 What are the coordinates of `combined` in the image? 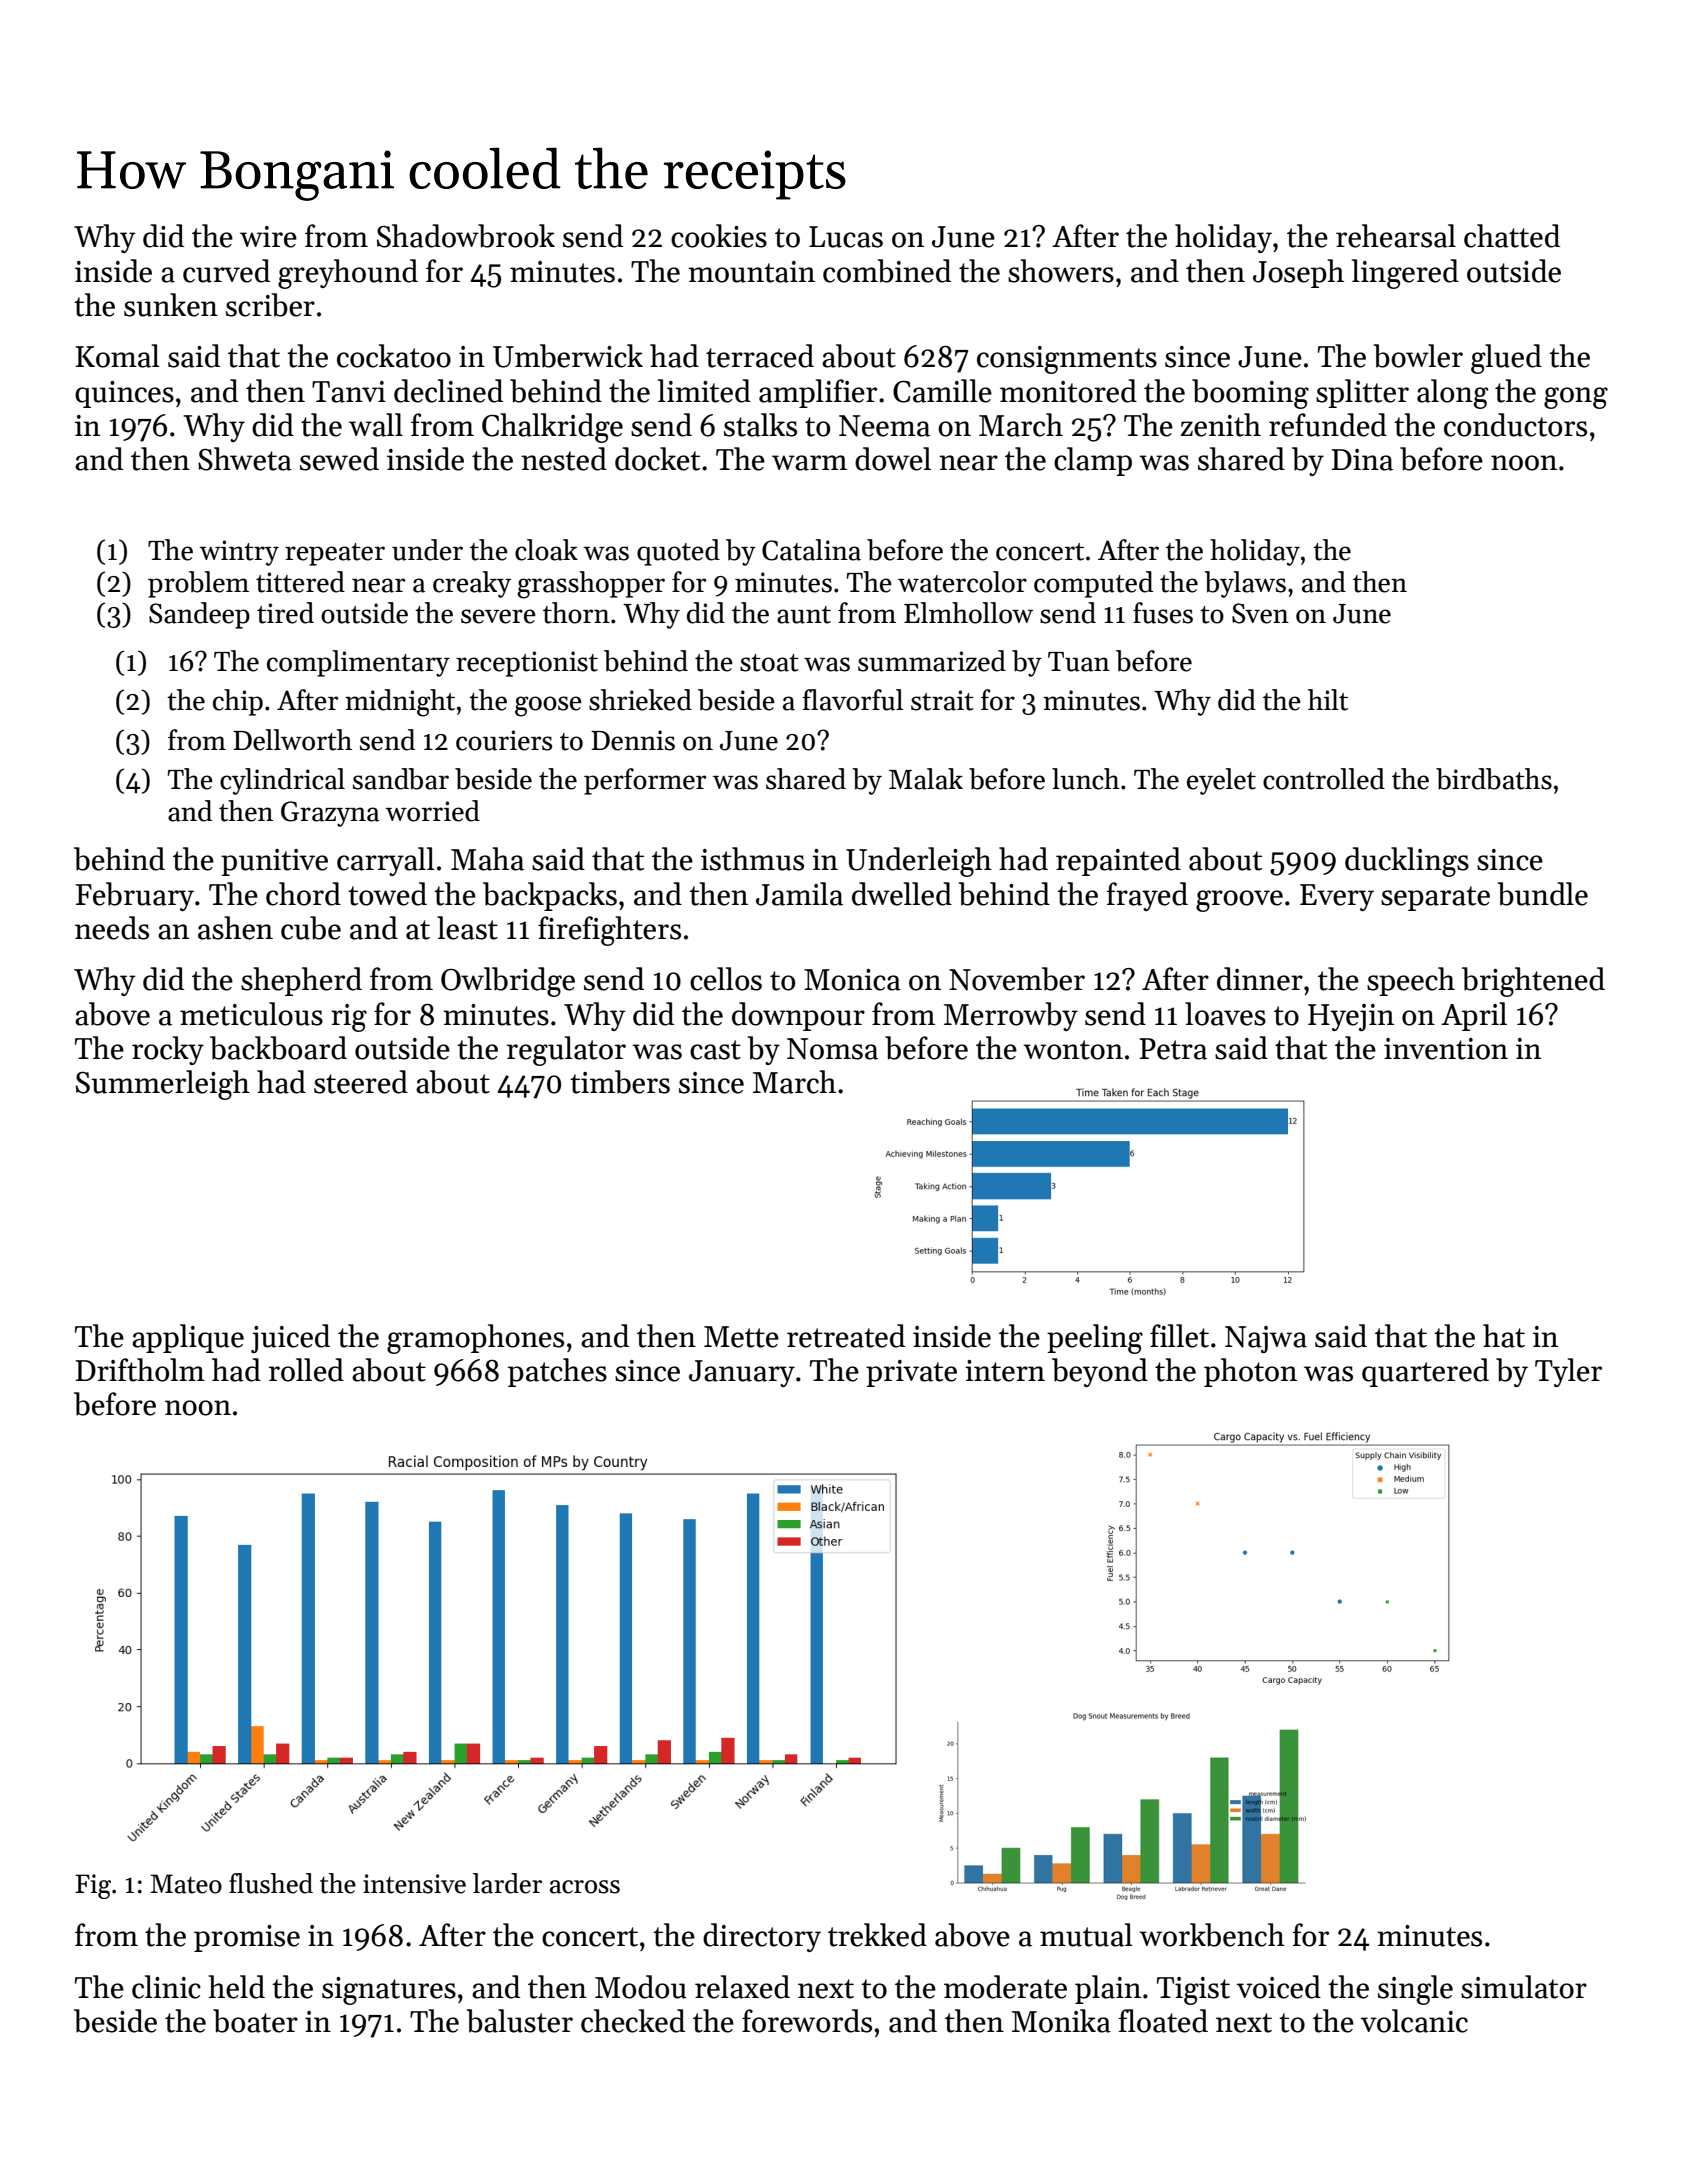 It's located at (887, 271).
